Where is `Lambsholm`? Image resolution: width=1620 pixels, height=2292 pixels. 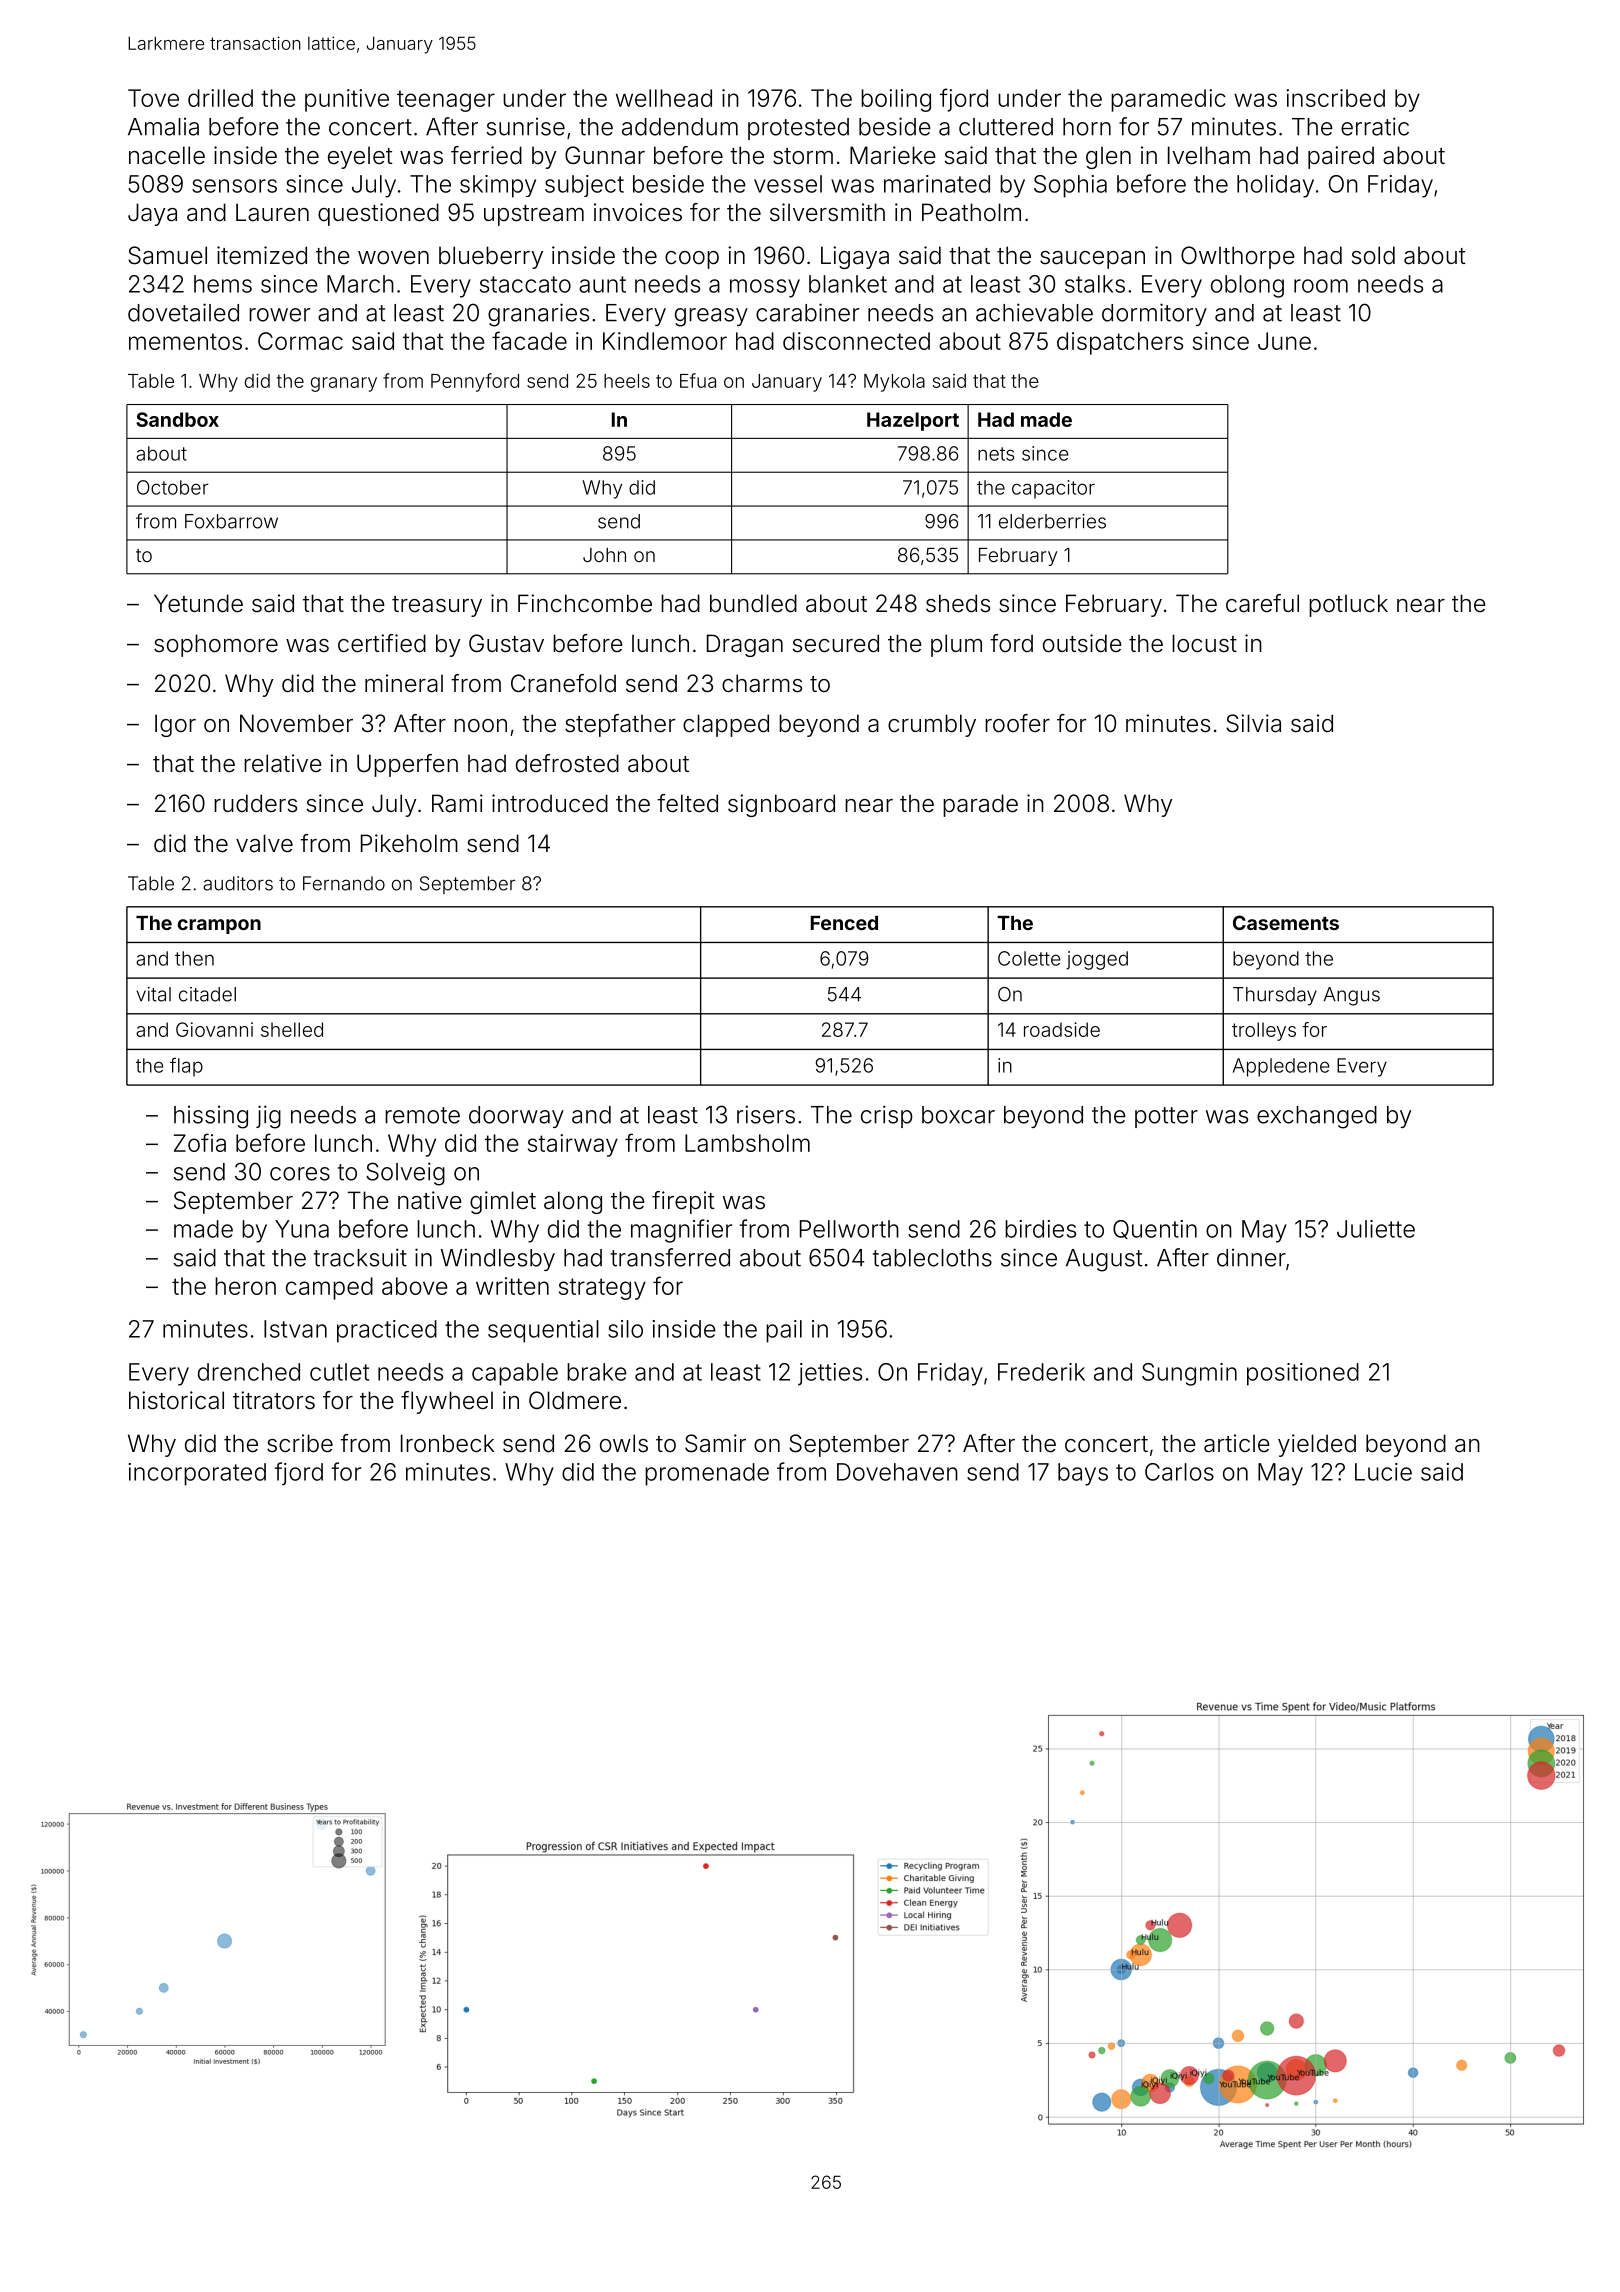
Lambsholm is located at coordinates (747, 1143).
